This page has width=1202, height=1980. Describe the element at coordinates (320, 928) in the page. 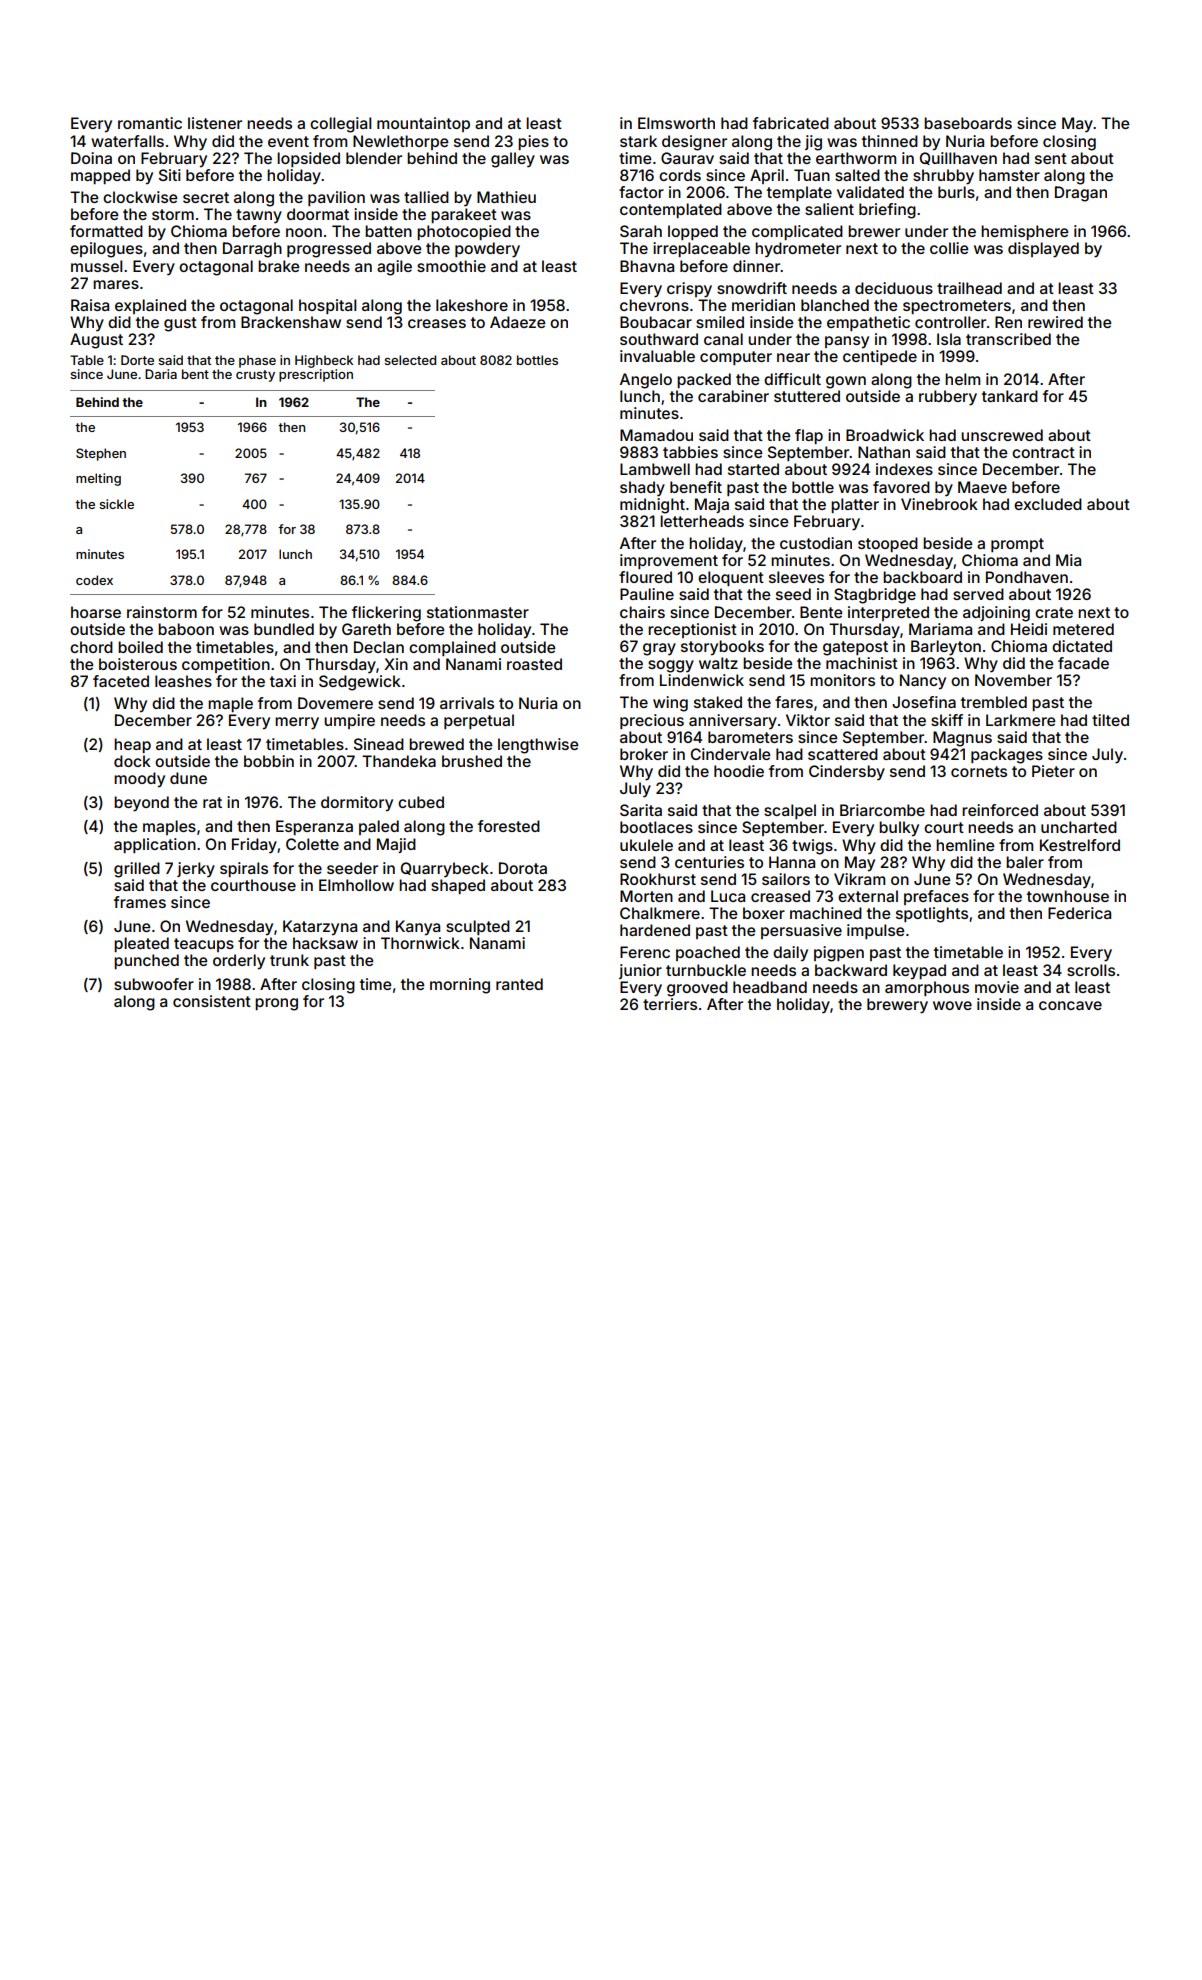

I see `Katarzyna` at that location.
